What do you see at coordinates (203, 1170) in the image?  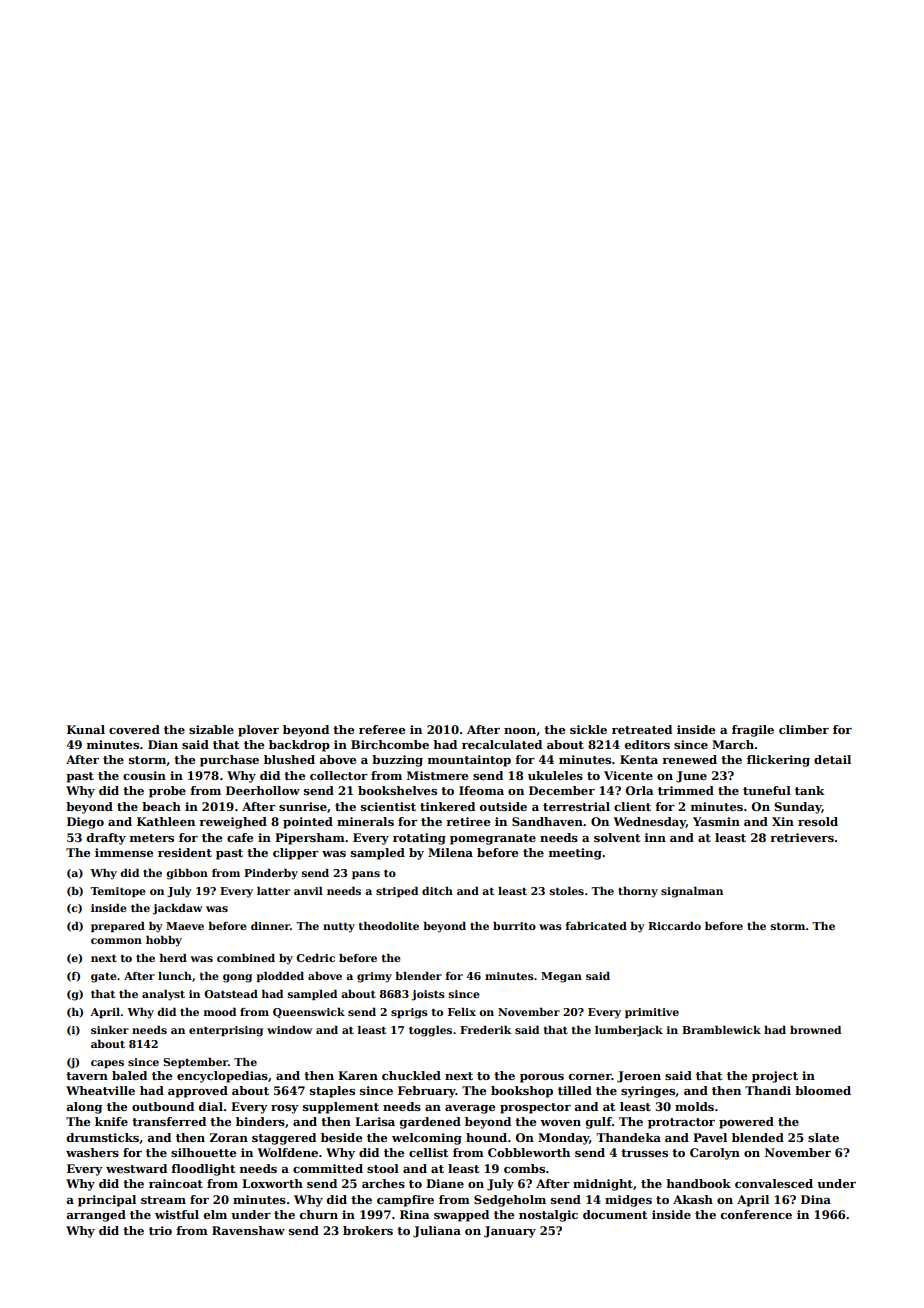 I see `floodlight` at bounding box center [203, 1170].
